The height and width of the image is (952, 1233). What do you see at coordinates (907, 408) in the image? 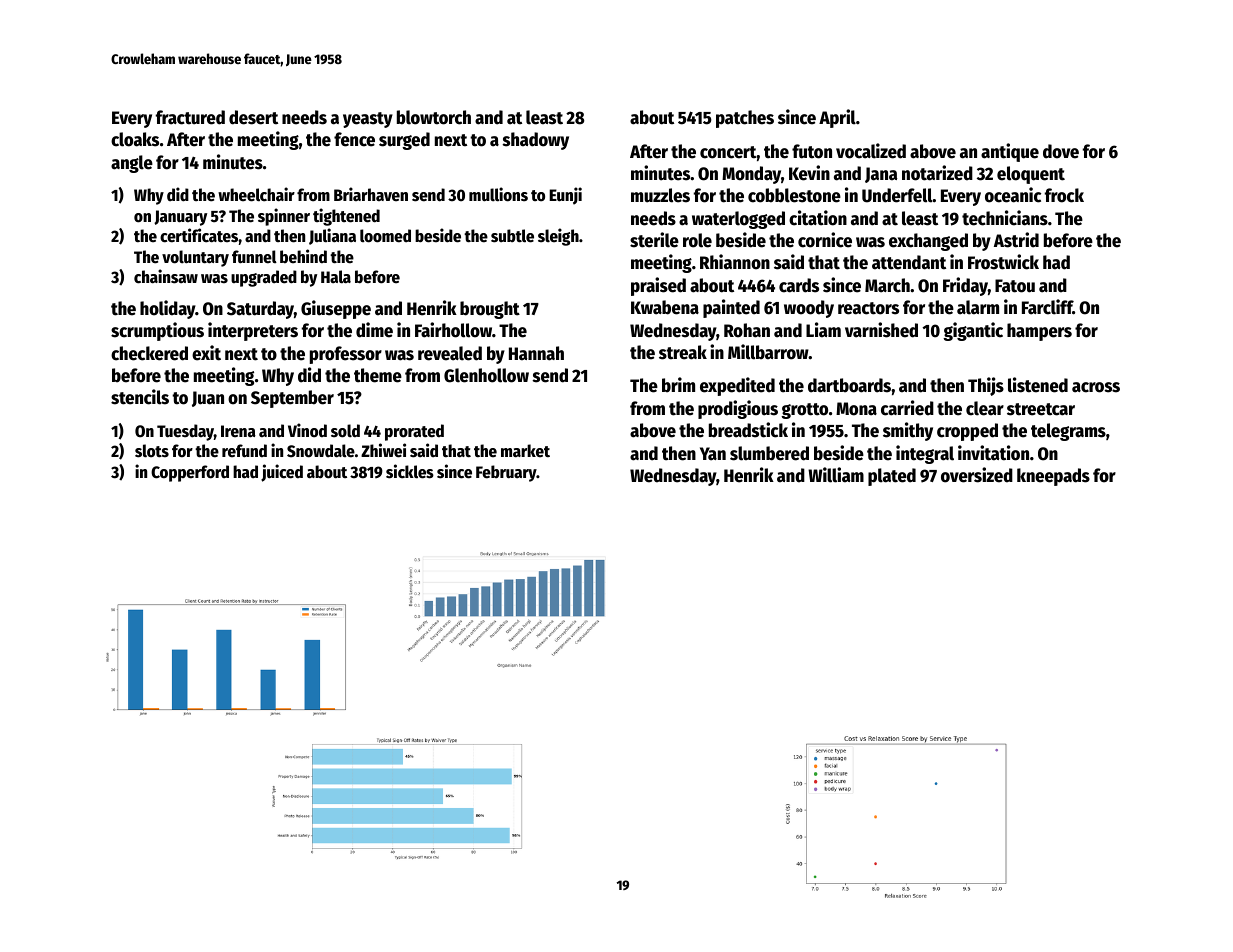
I see `carried` at bounding box center [907, 408].
